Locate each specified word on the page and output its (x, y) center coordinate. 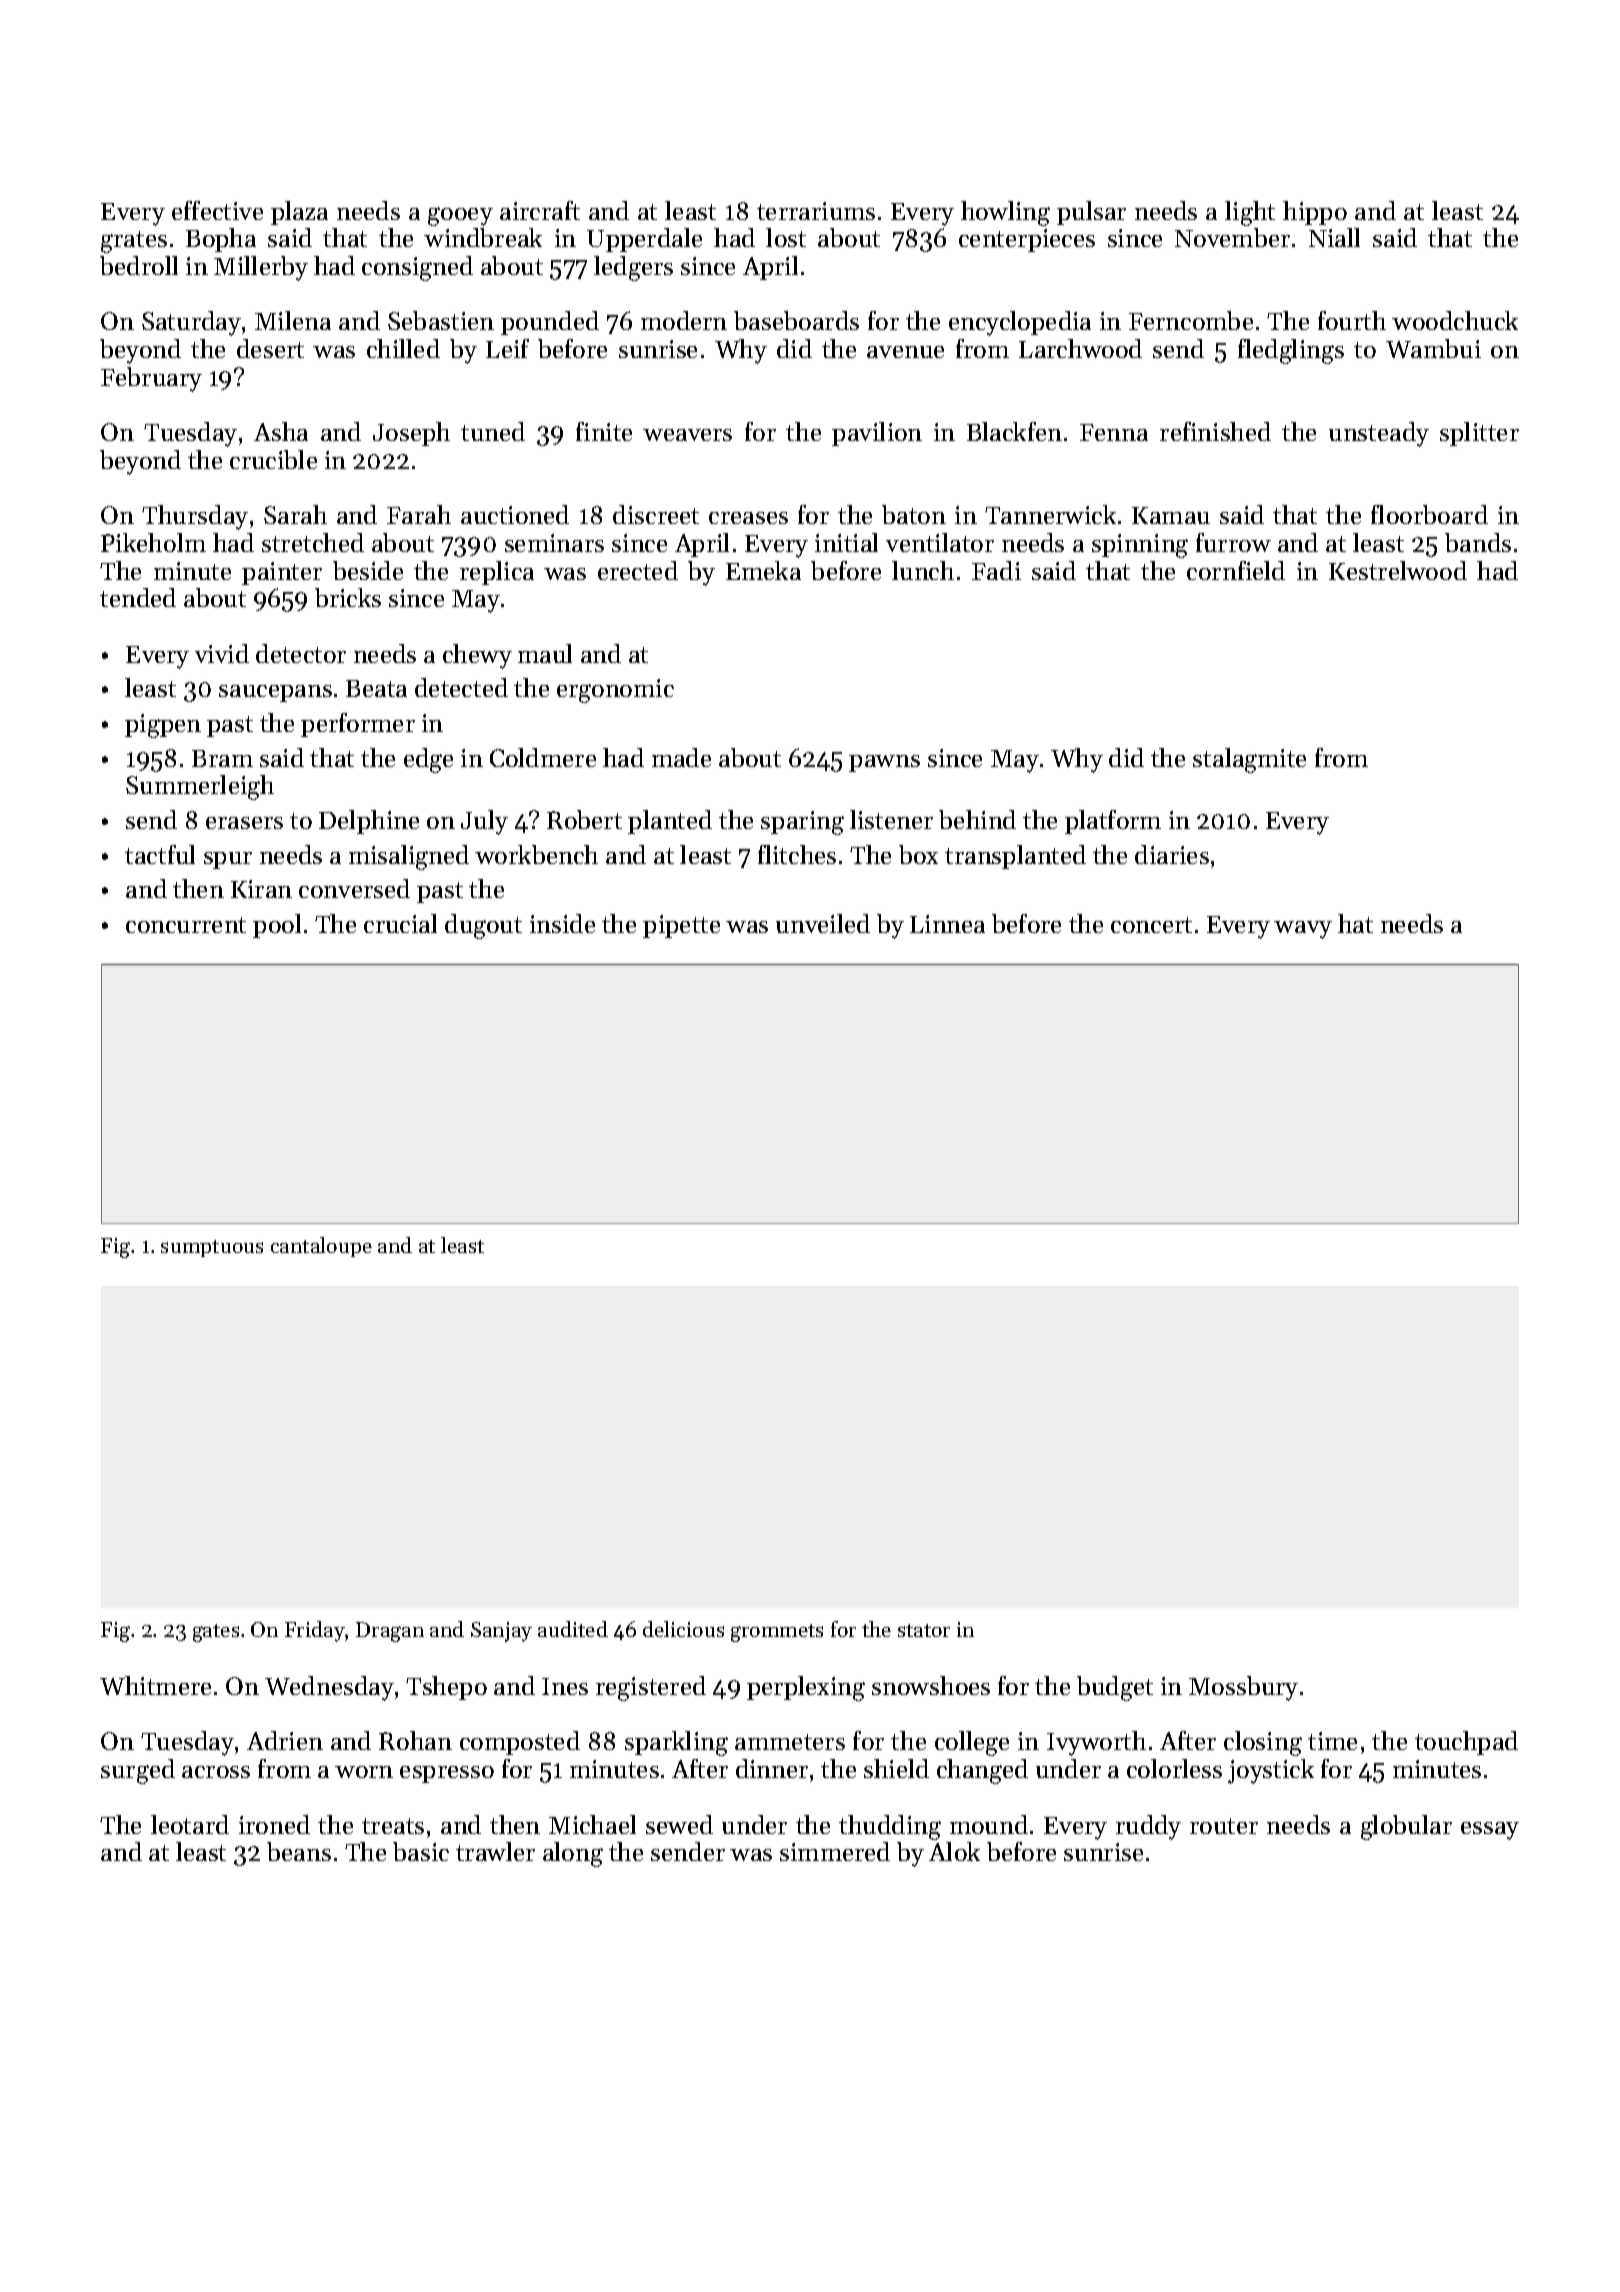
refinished (1215, 431)
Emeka (763, 570)
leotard (190, 1824)
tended (138, 597)
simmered (835, 1851)
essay (1490, 1831)
